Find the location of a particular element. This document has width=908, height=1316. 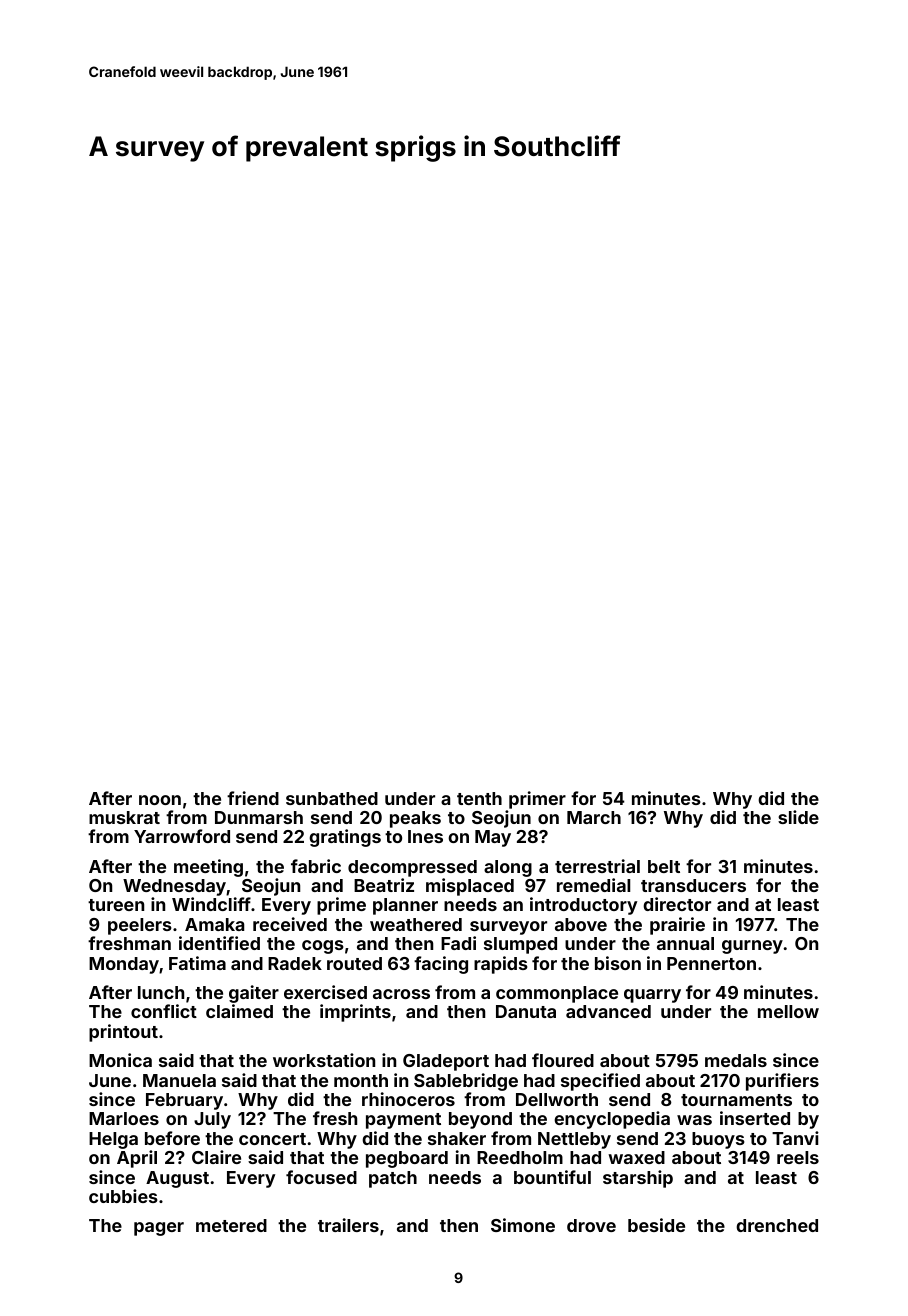

concert is located at coordinates (272, 1139).
